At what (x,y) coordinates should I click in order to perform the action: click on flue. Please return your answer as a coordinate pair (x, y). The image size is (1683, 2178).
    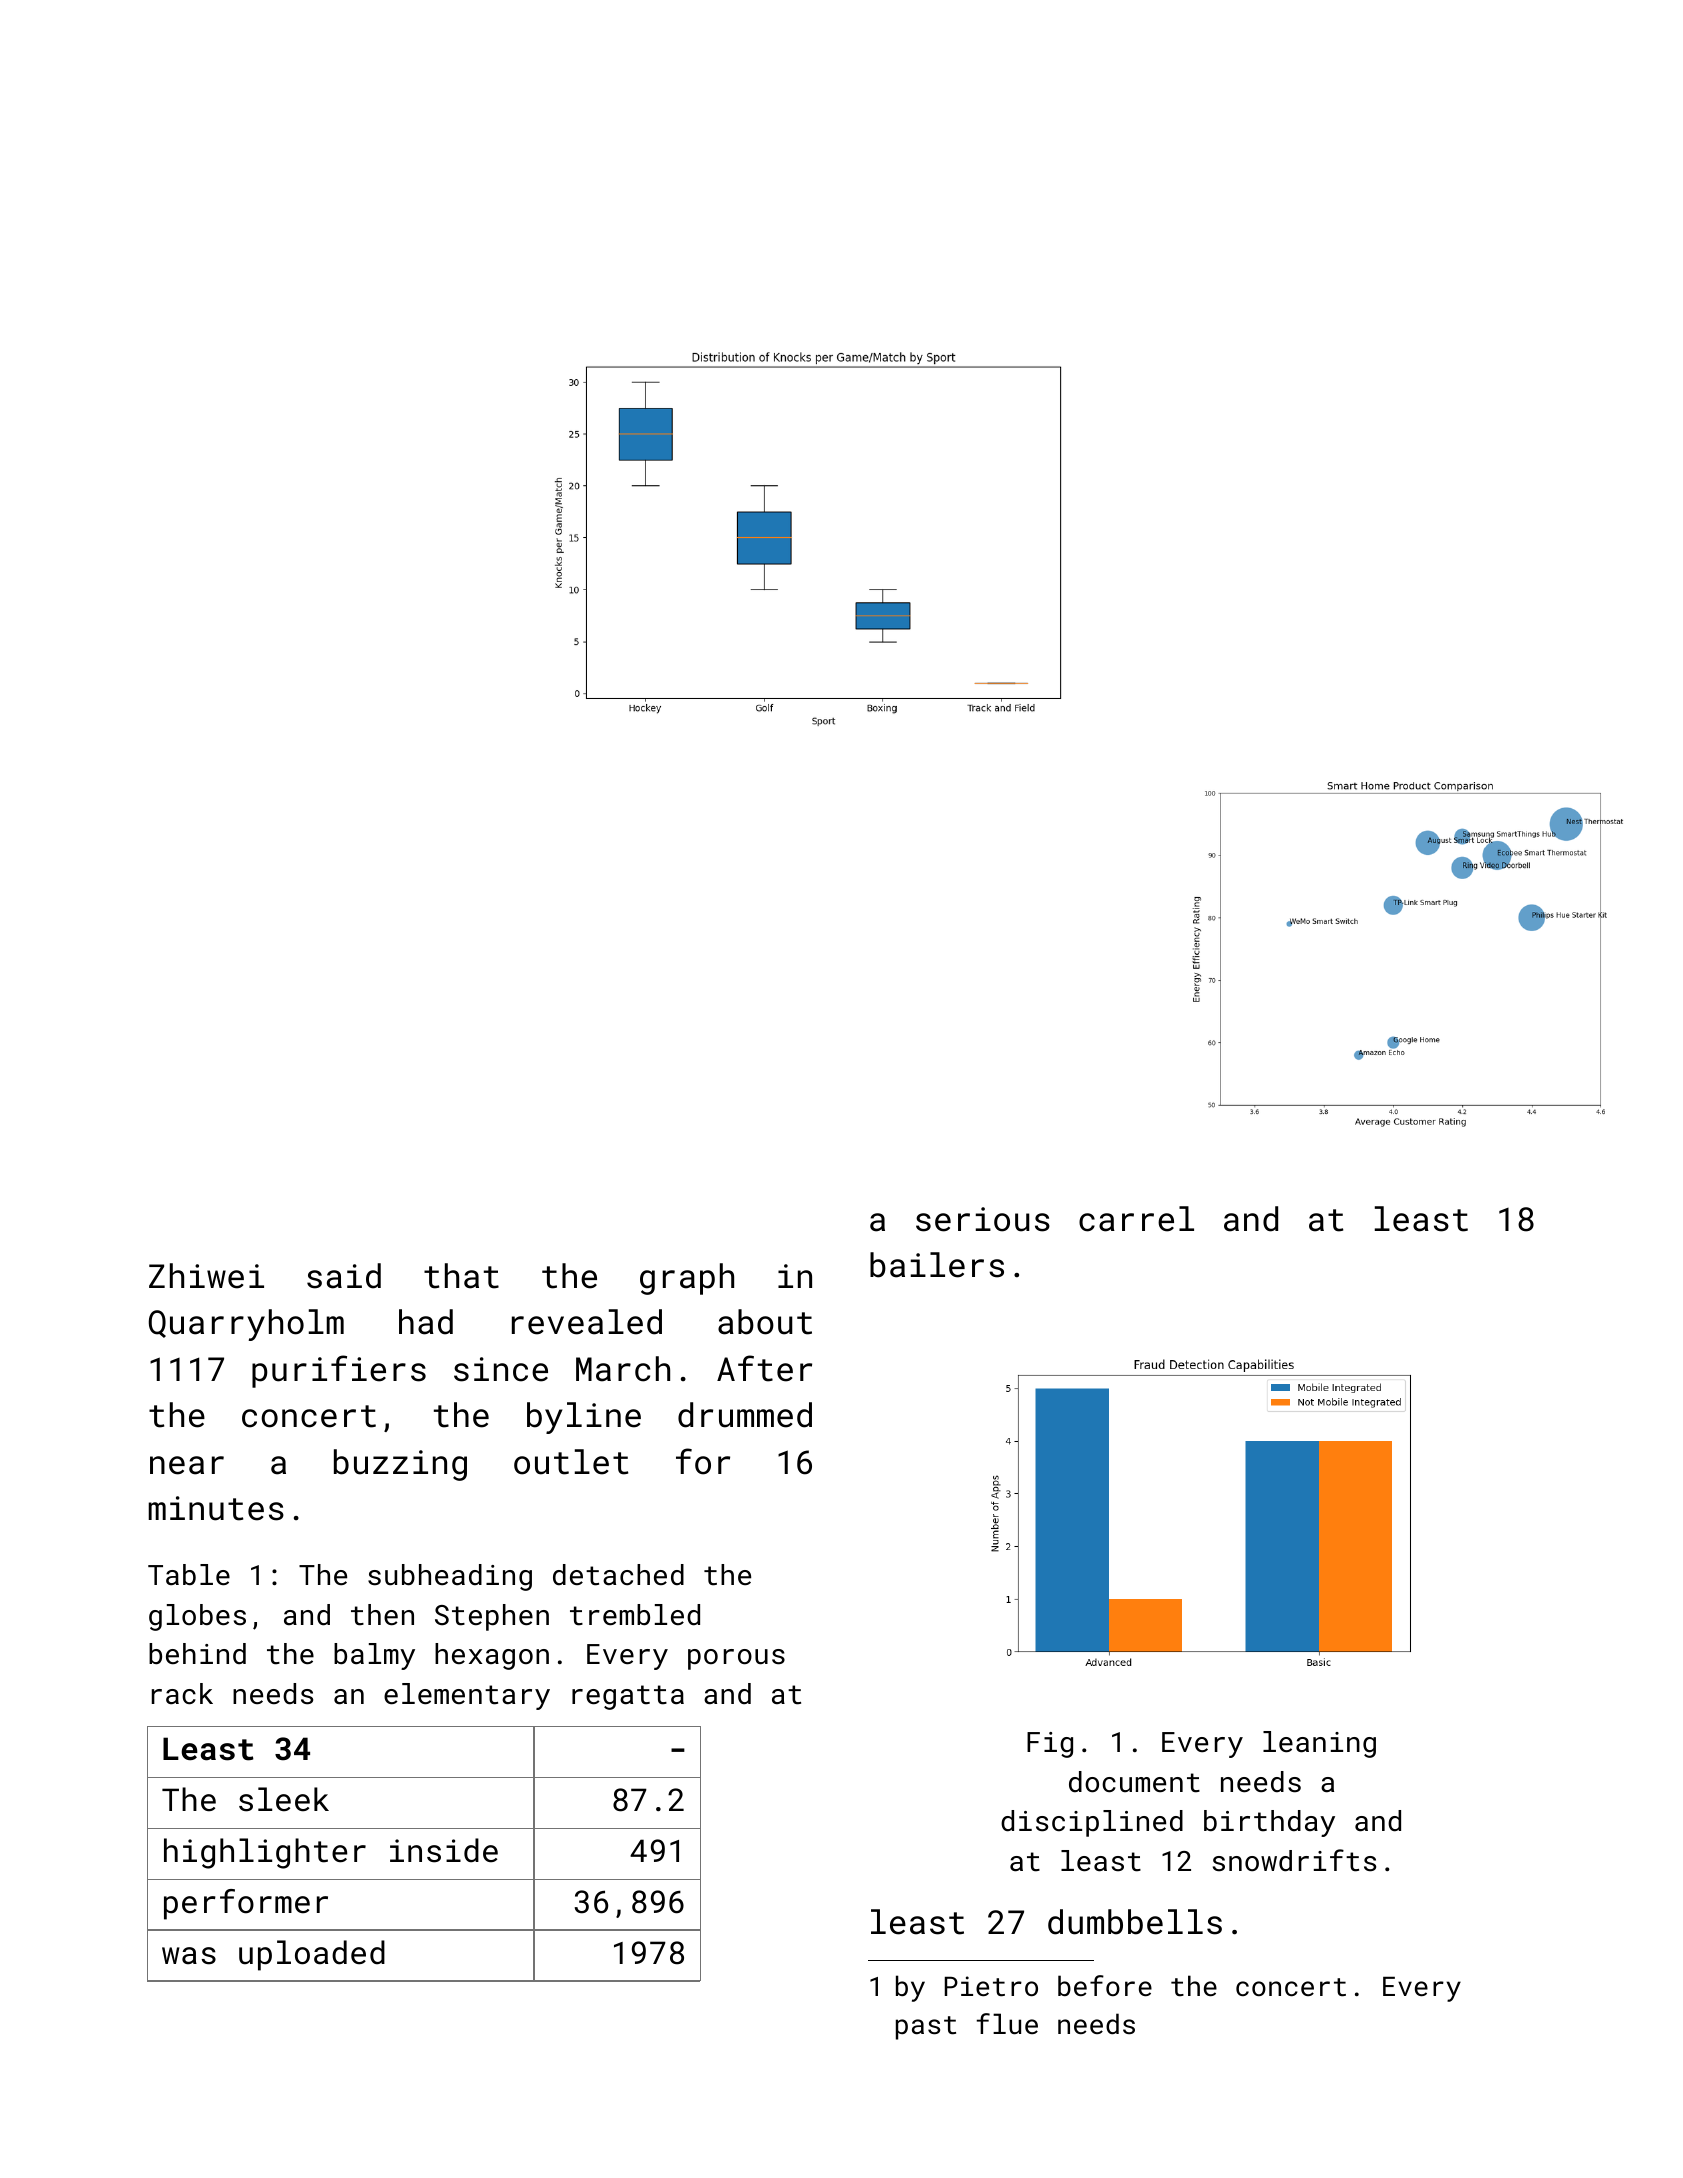
    Looking at the image, I should click on (1007, 2023).
